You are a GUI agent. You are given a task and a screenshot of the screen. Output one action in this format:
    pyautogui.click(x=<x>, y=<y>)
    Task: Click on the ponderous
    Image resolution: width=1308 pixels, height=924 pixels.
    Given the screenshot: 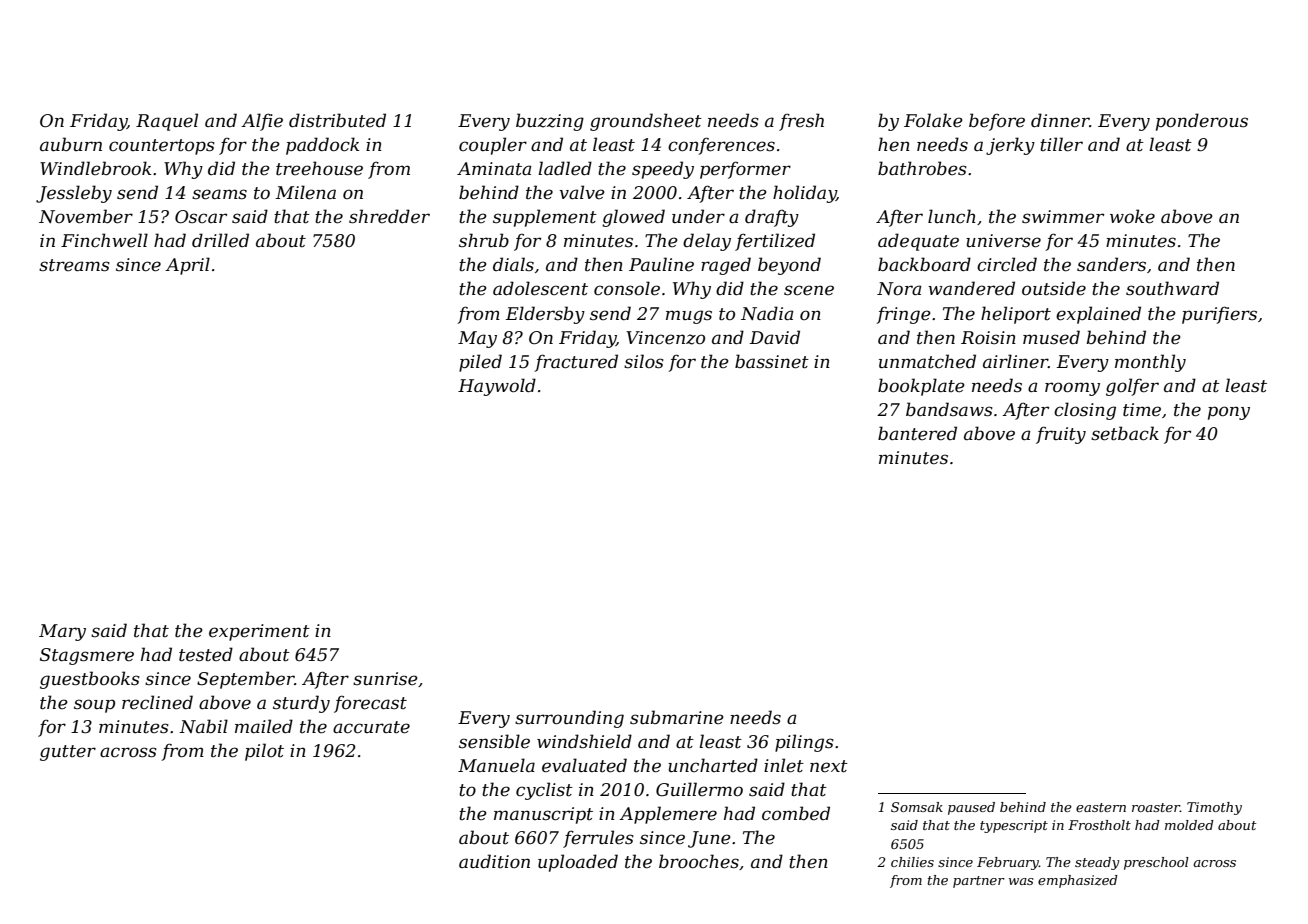 What is the action you would take?
    pyautogui.click(x=1202, y=122)
